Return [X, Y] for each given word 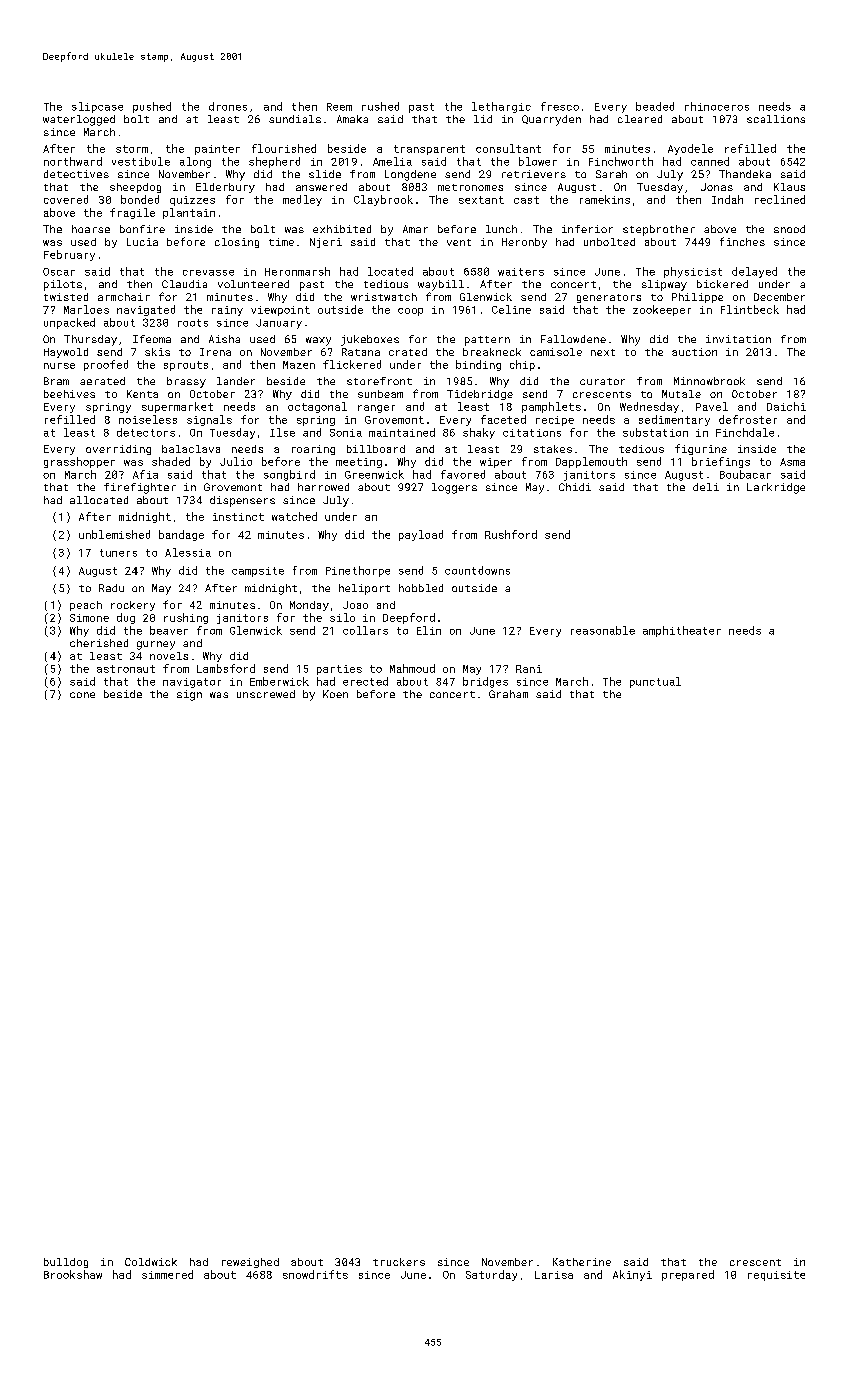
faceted [503, 419]
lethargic [501, 107]
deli [706, 487]
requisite [776, 1276]
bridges [485, 682]
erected [365, 681]
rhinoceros [717, 106]
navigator [192, 683]
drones [228, 106]
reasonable [603, 630]
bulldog [66, 1263]
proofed [106, 365]
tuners [118, 553]
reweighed [250, 1263]
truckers [399, 1262]
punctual [655, 682]
